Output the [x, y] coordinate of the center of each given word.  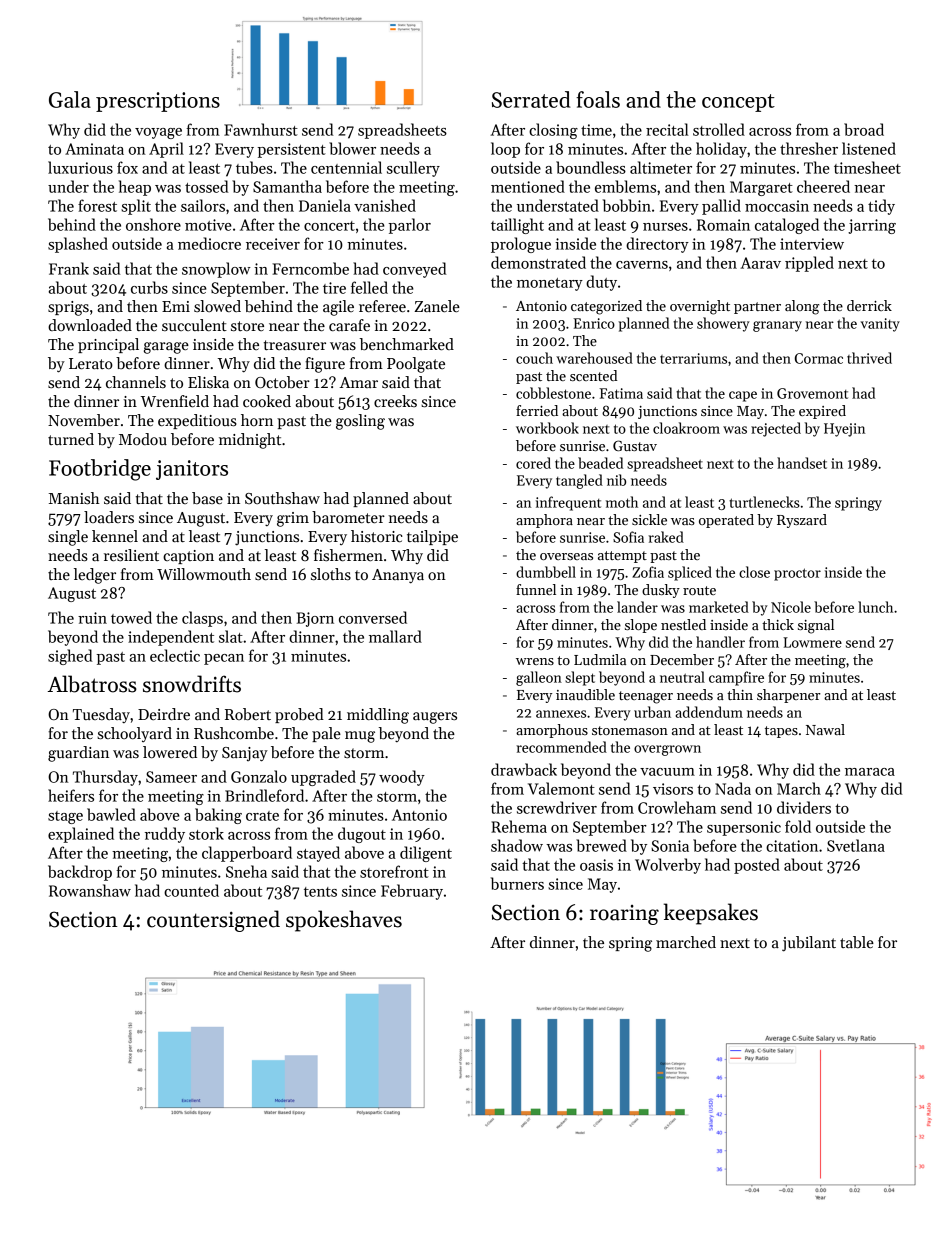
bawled [111, 814]
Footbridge [100, 470]
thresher [809, 148]
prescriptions [158, 102]
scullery [413, 169]
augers [435, 718]
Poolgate [416, 365]
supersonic [744, 828]
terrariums [693, 358]
